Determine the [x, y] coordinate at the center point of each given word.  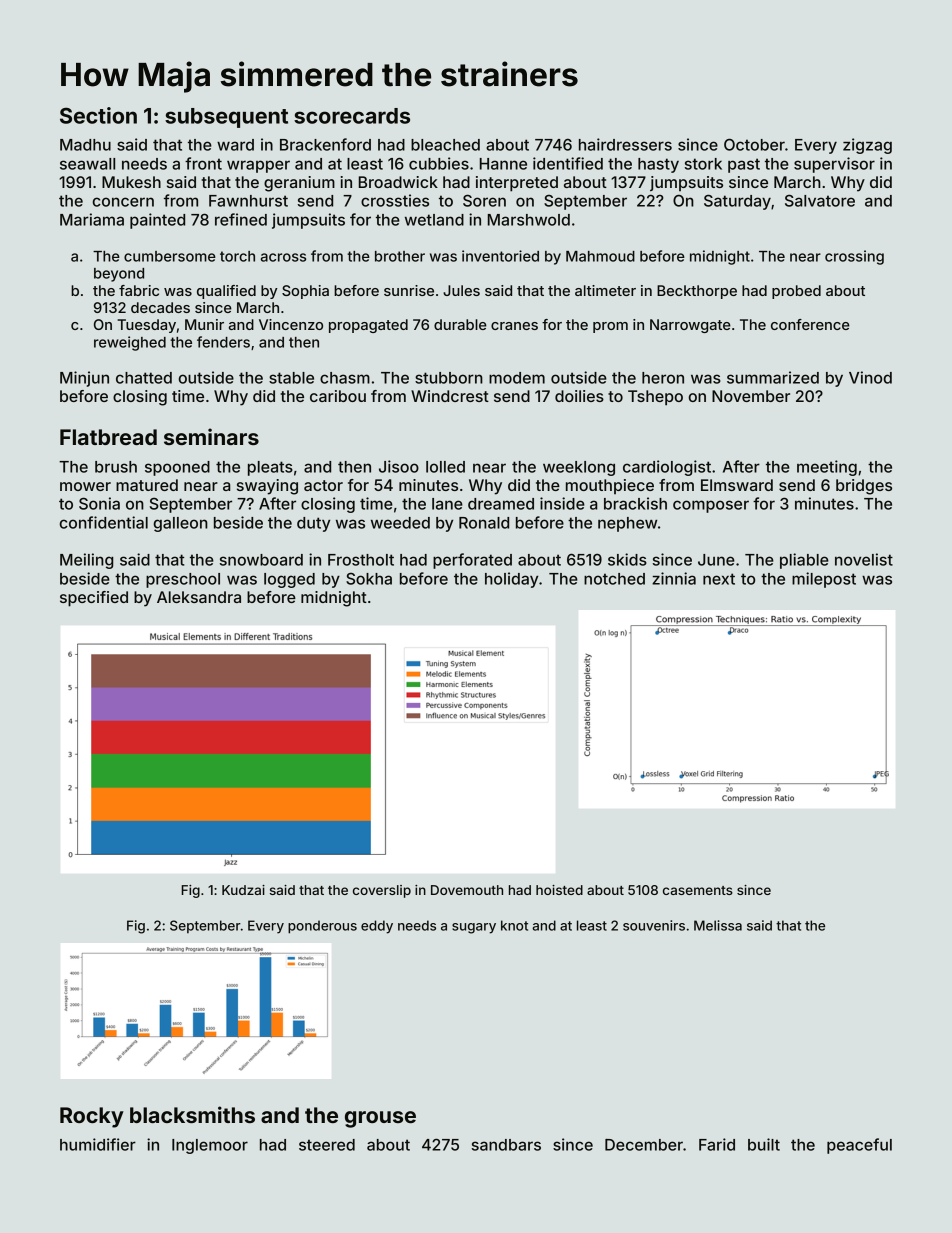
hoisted [559, 890]
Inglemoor [210, 1146]
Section [98, 115]
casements [698, 890]
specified [94, 599]
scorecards [352, 116]
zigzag [867, 146]
